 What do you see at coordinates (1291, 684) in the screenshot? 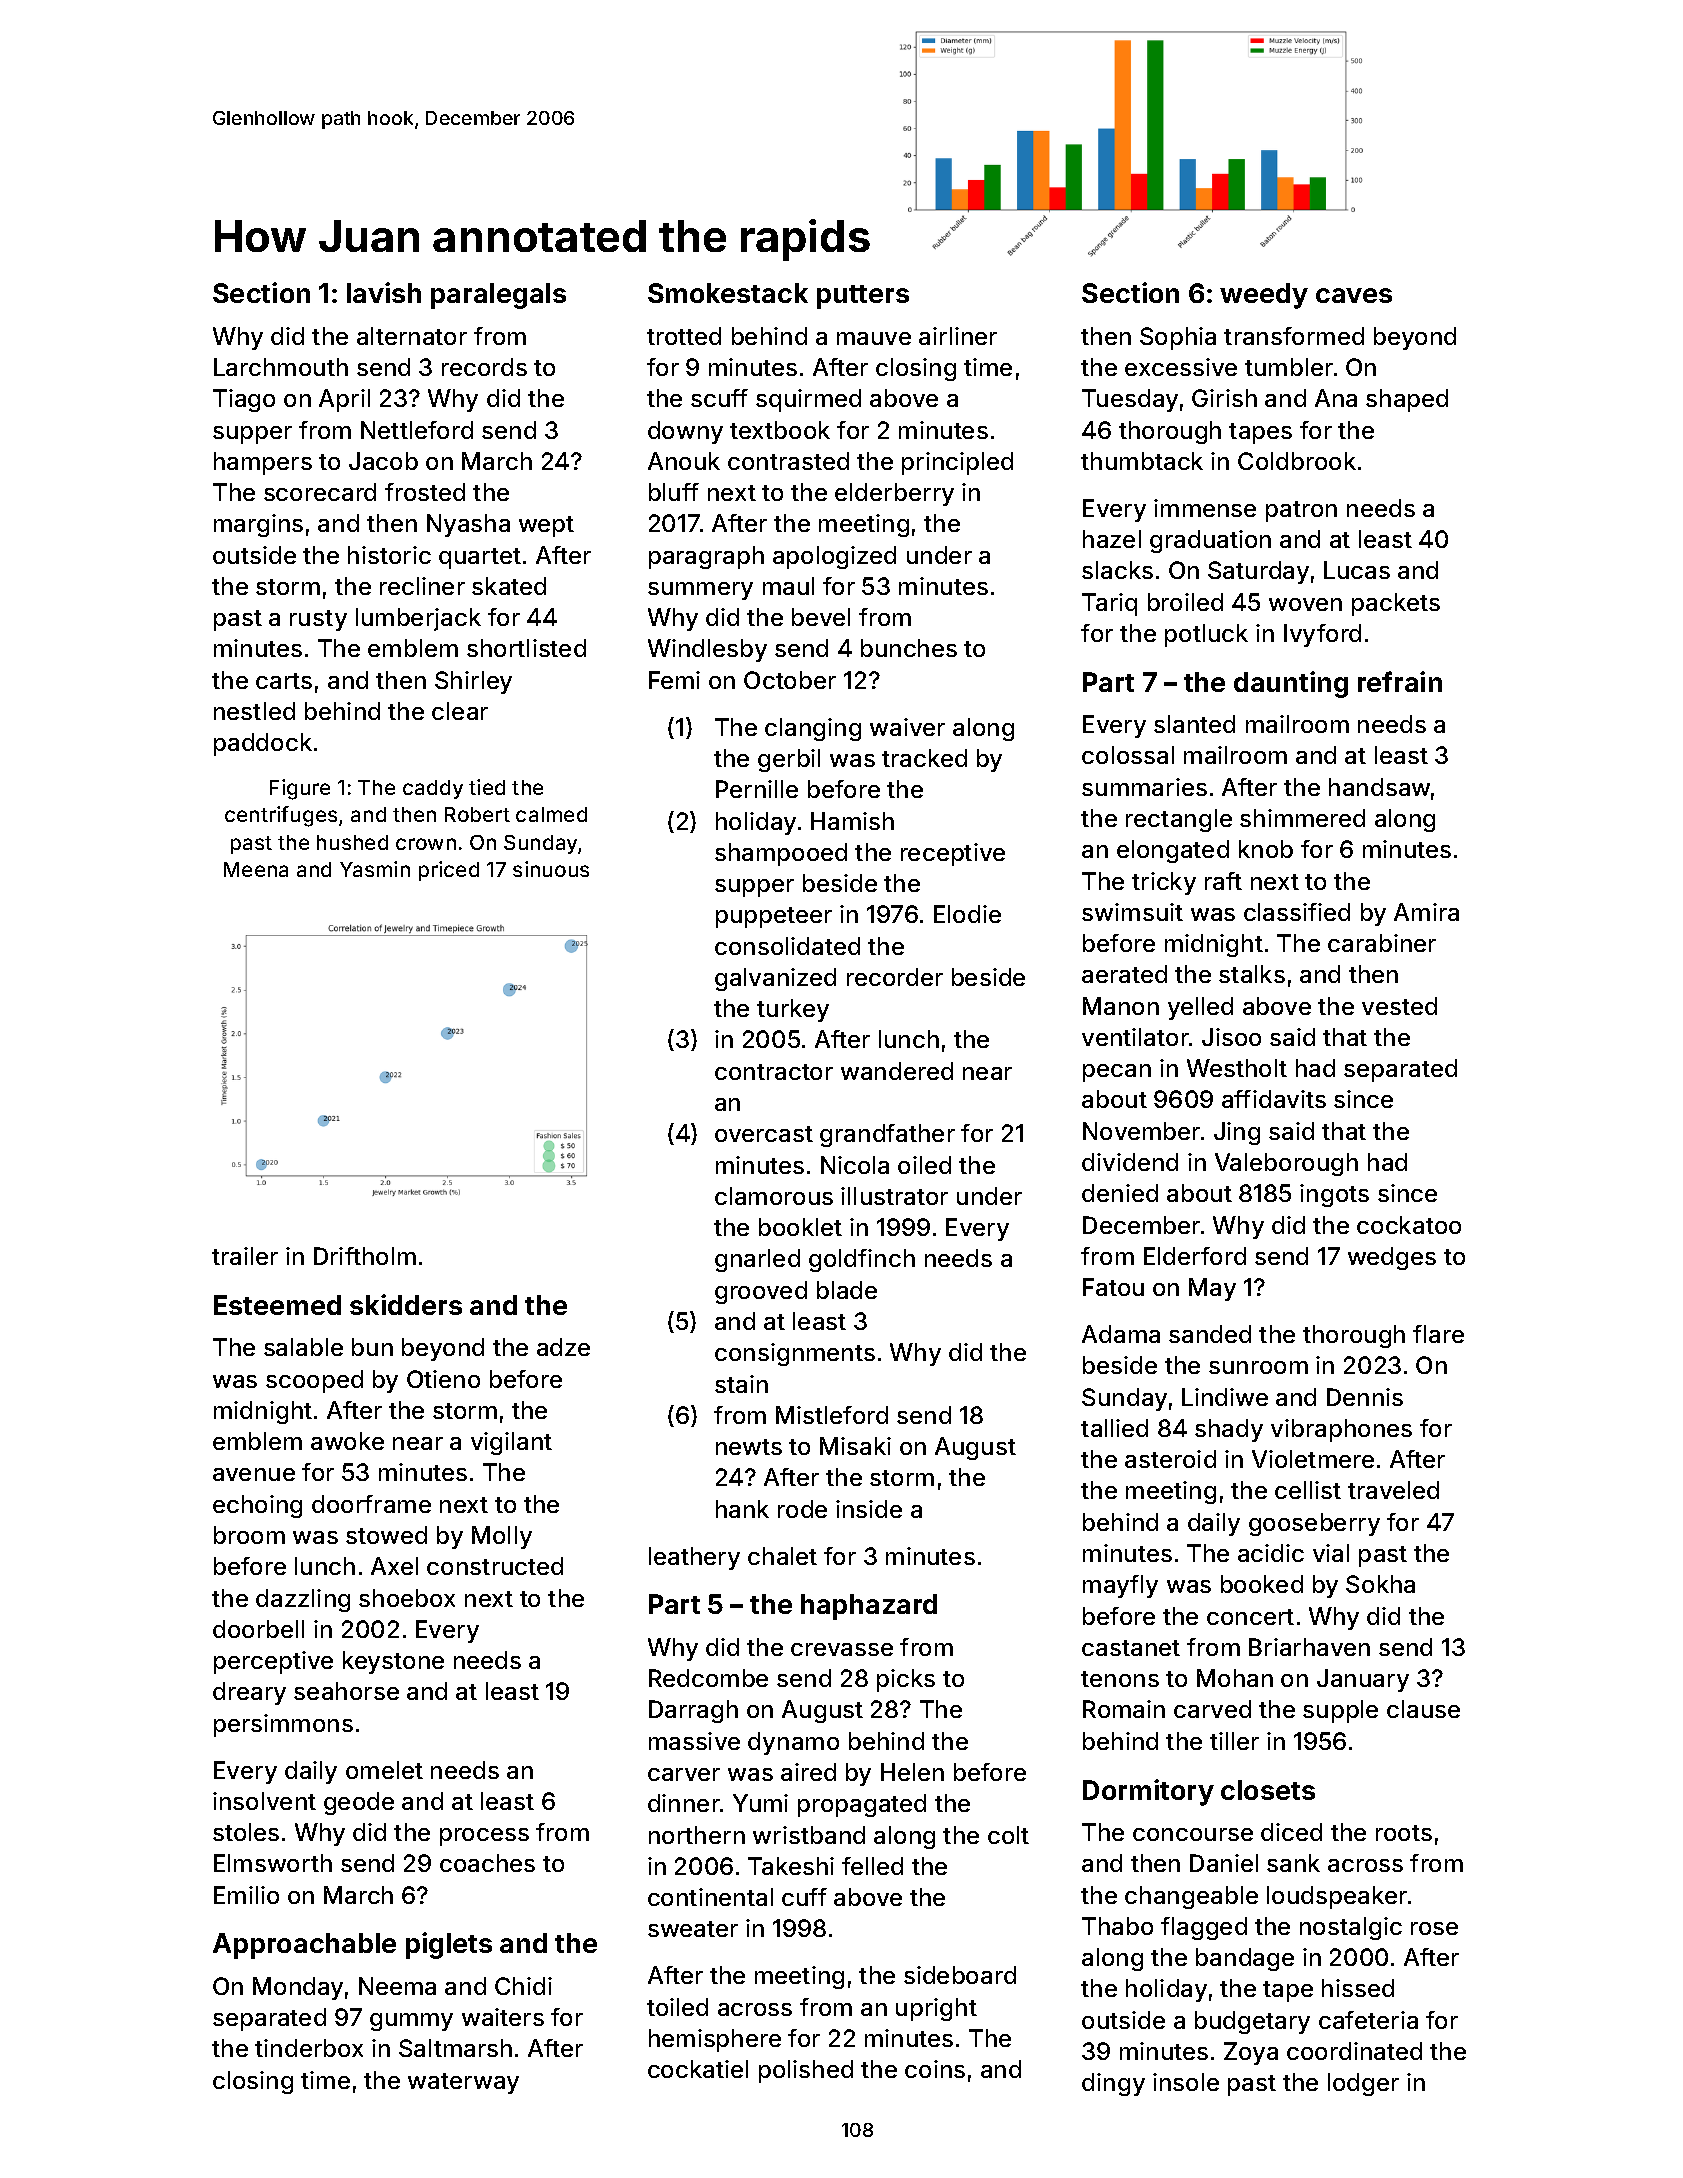
I see `daunting` at bounding box center [1291, 684].
